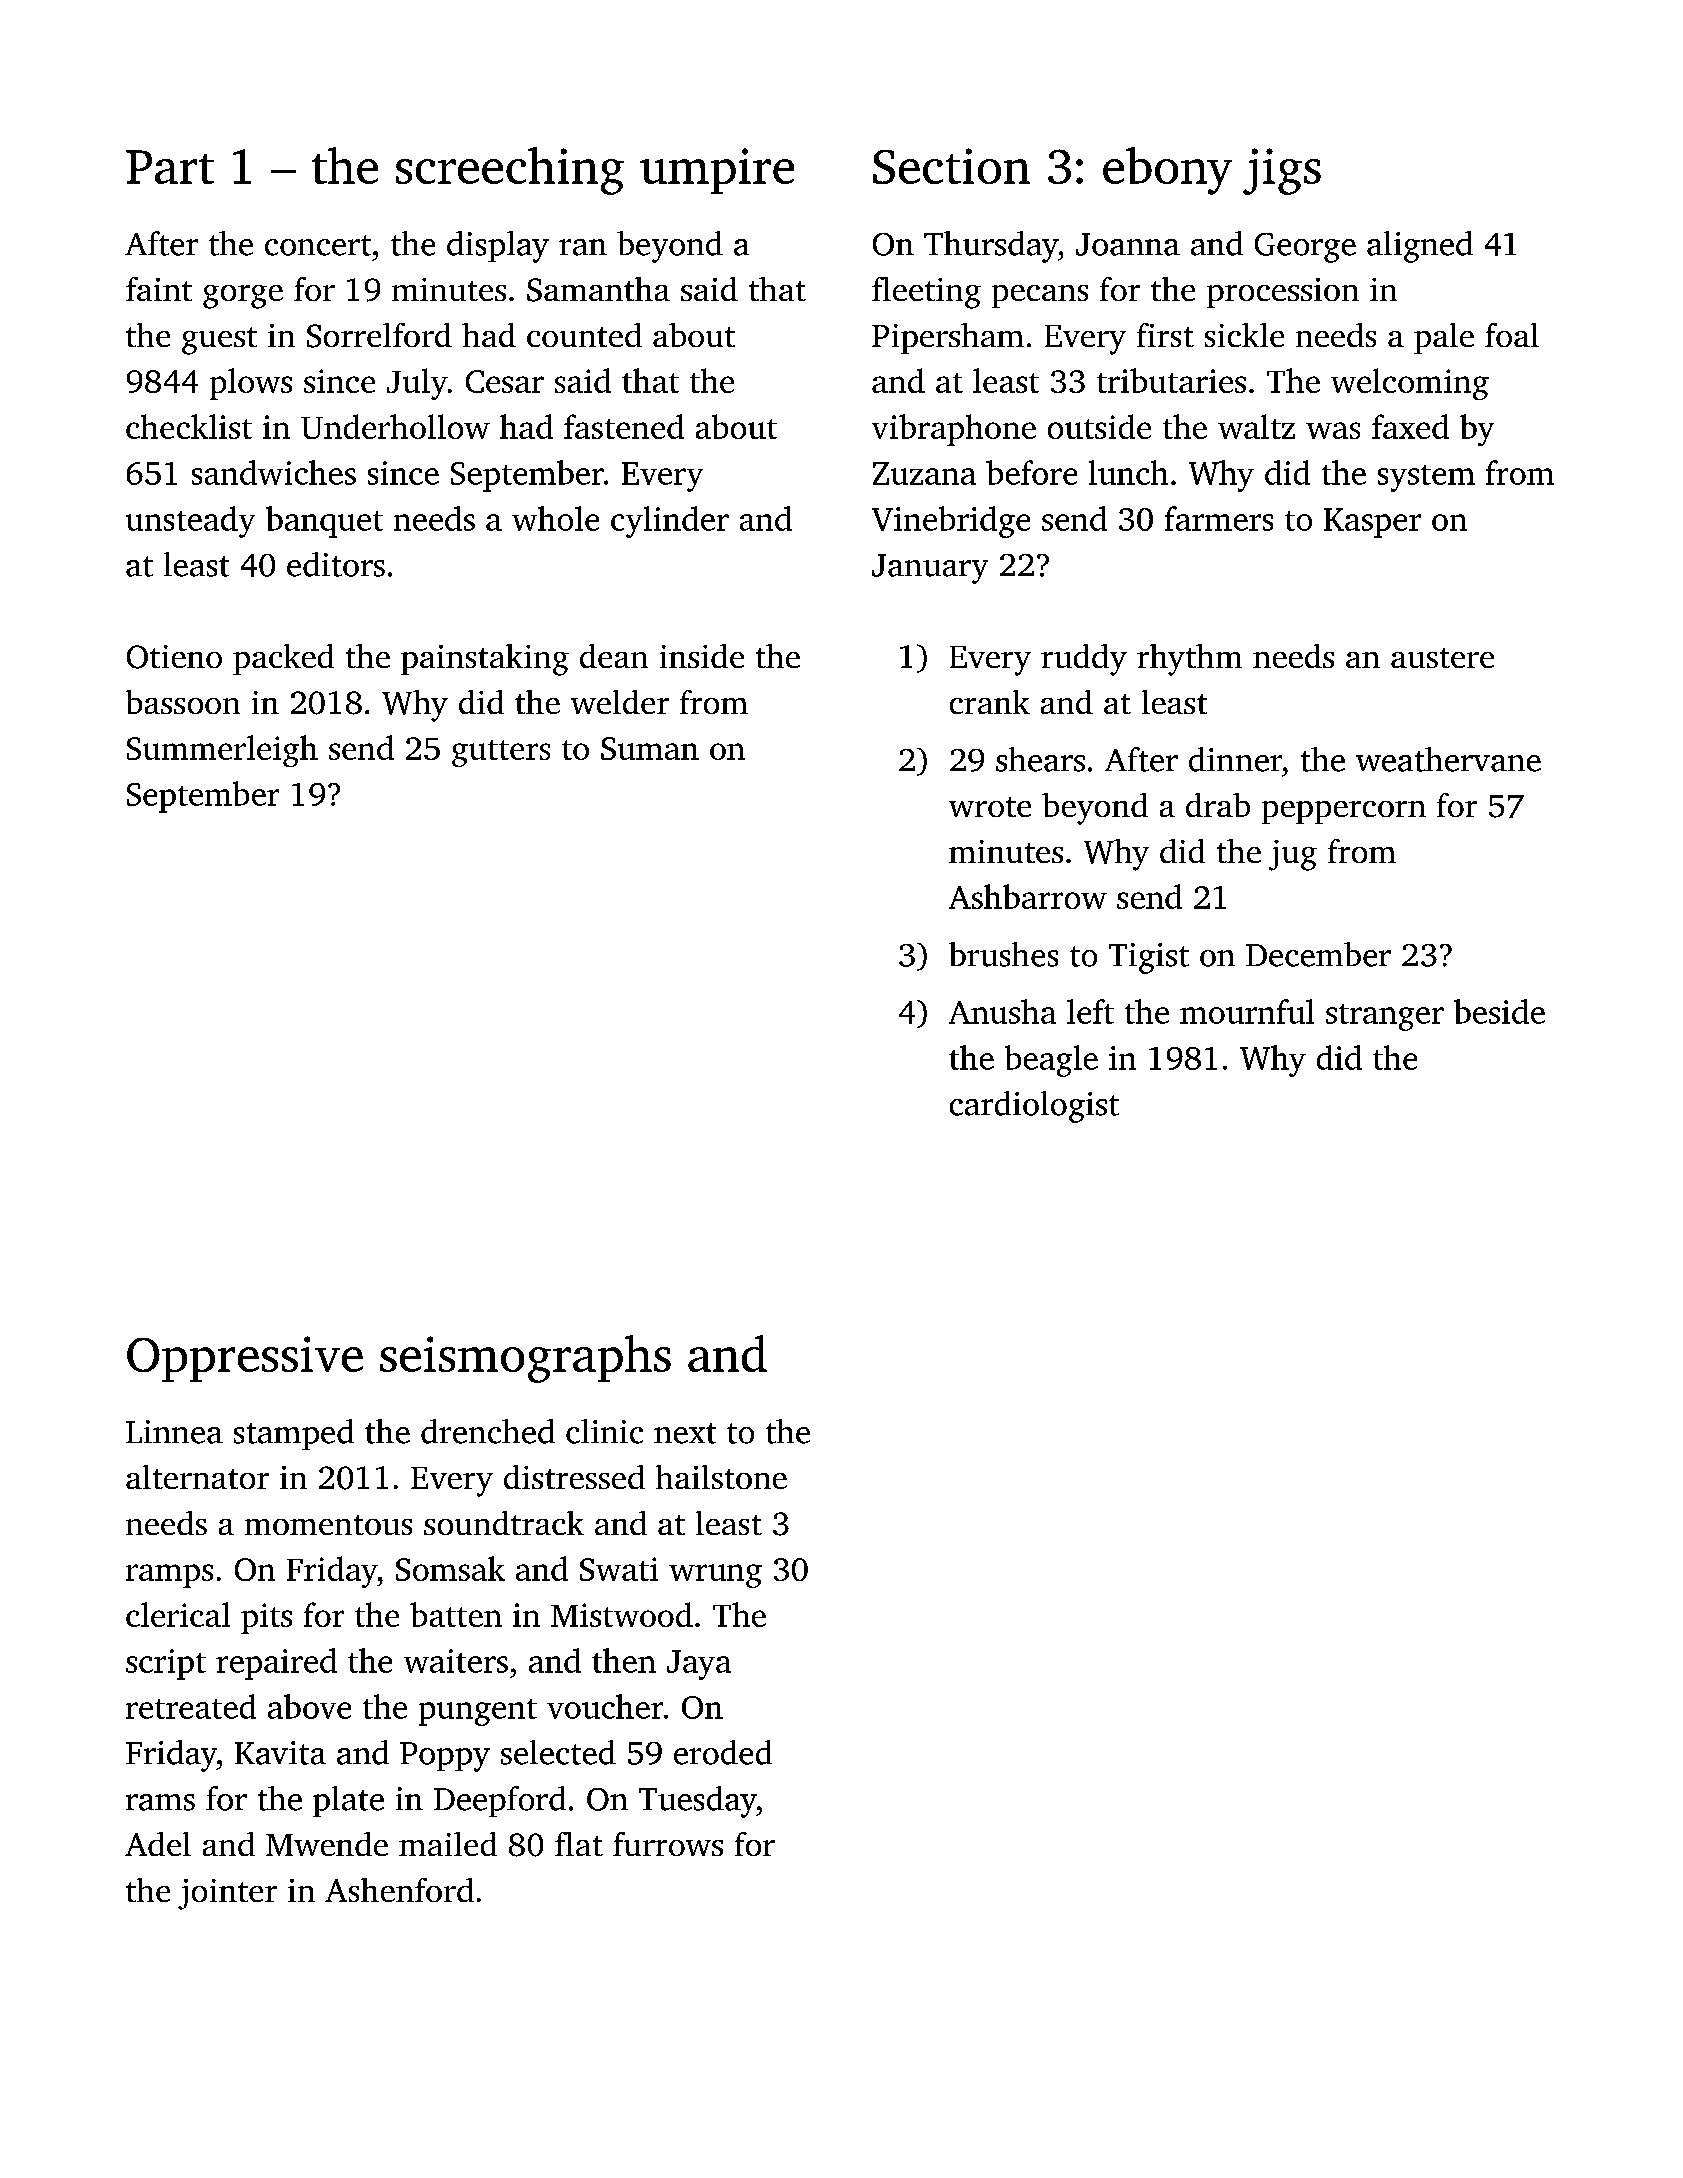 This screenshot has height=2178, width=1683. I want to click on beside, so click(1499, 1011).
